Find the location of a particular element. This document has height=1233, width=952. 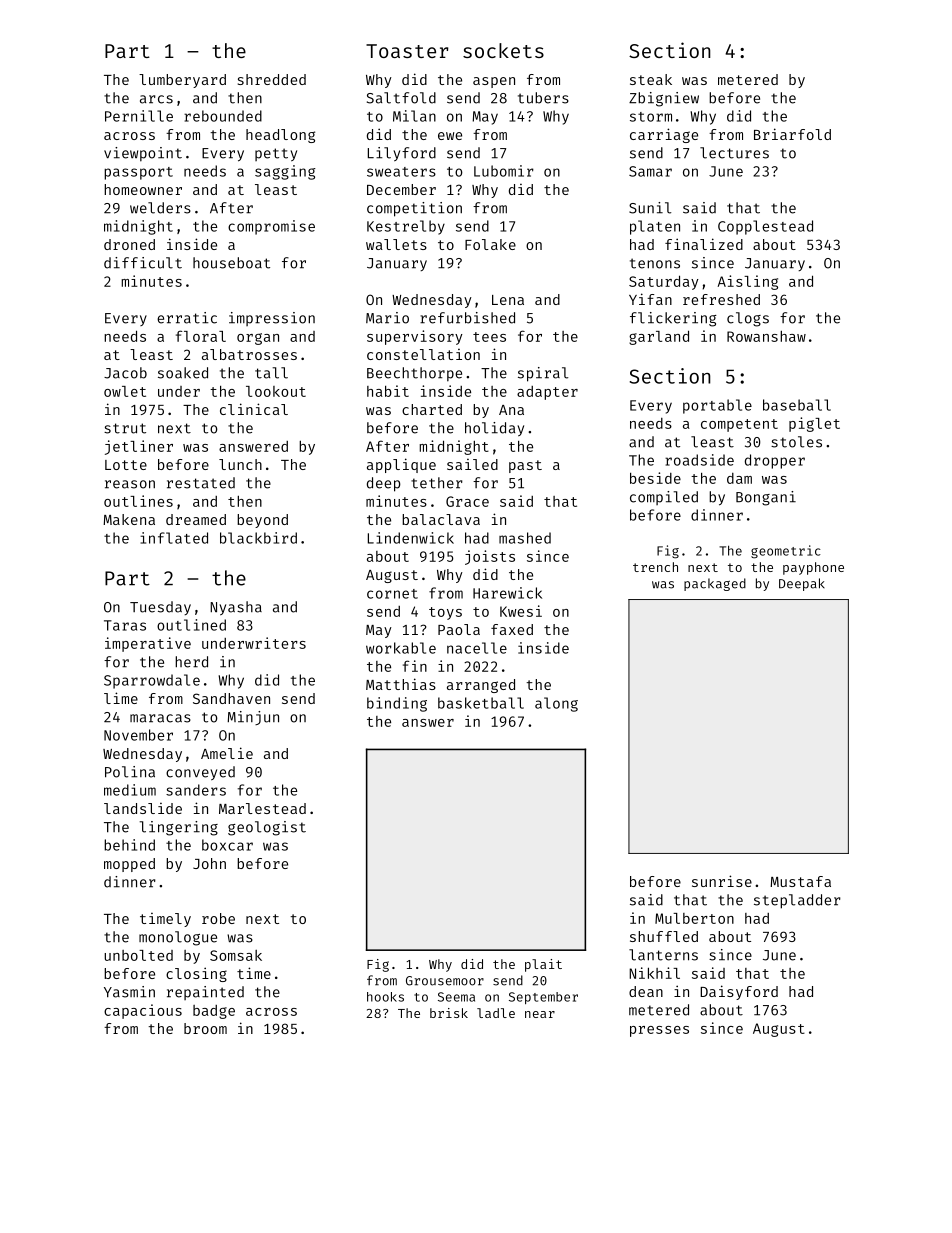

basketball is located at coordinates (481, 703).
